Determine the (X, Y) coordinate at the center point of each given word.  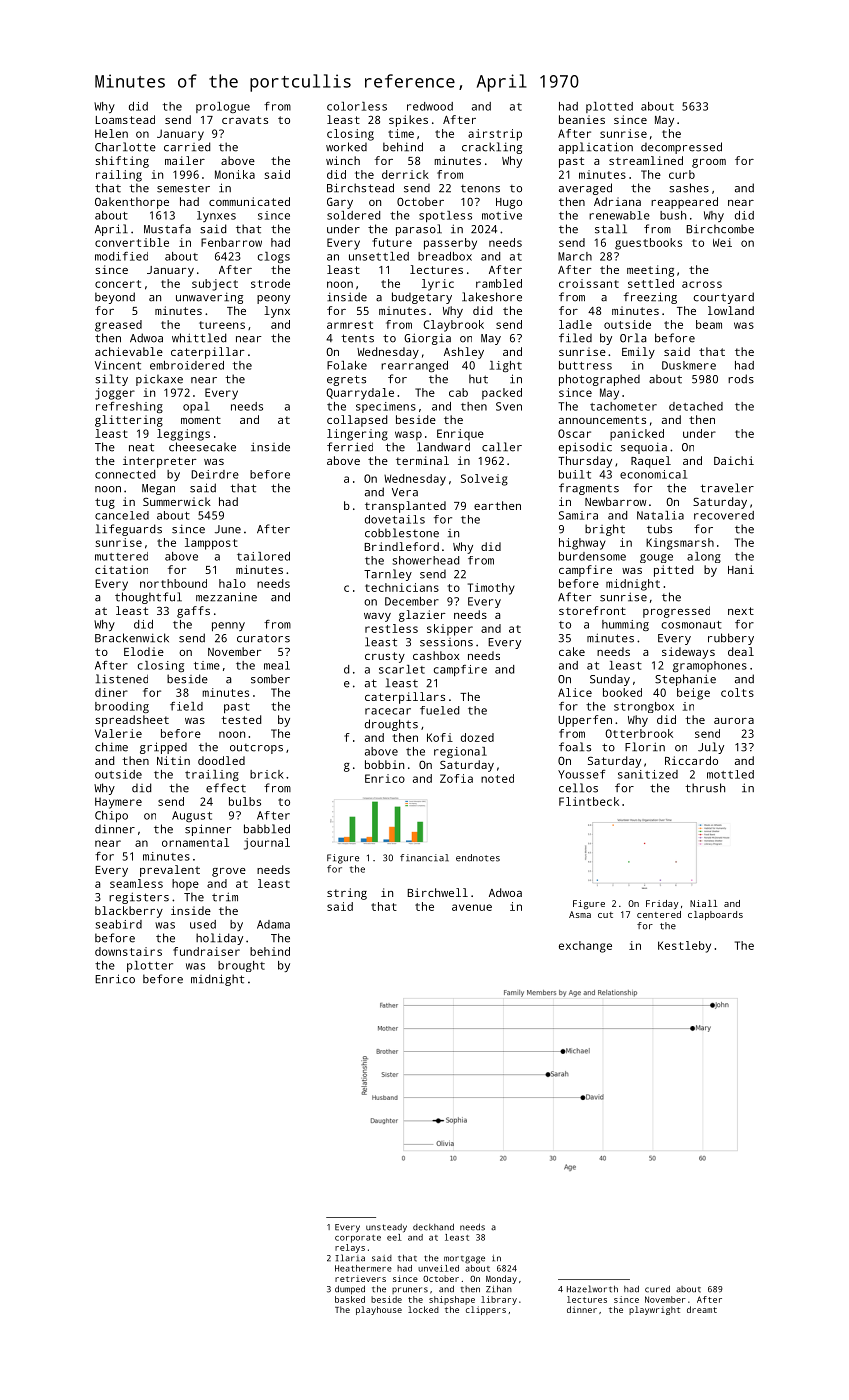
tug (105, 503)
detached (696, 406)
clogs (273, 257)
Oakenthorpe (132, 203)
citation (121, 569)
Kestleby (684, 947)
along (704, 557)
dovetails (395, 519)
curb (682, 174)
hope (185, 885)
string (347, 894)
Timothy (491, 589)
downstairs (128, 951)
